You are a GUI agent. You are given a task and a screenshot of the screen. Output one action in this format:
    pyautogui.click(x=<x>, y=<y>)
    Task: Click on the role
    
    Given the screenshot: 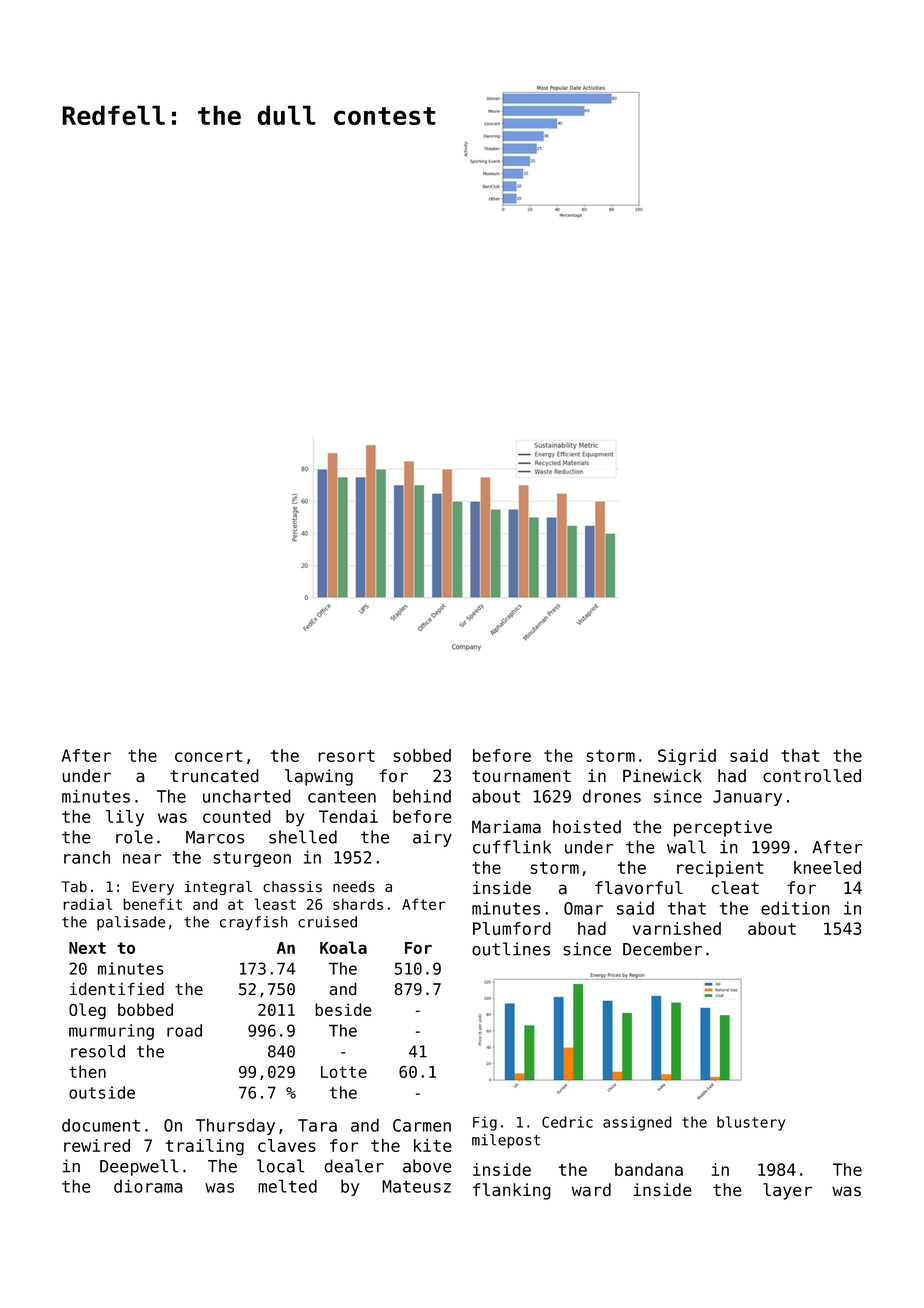 What is the action you would take?
    pyautogui.click(x=134, y=837)
